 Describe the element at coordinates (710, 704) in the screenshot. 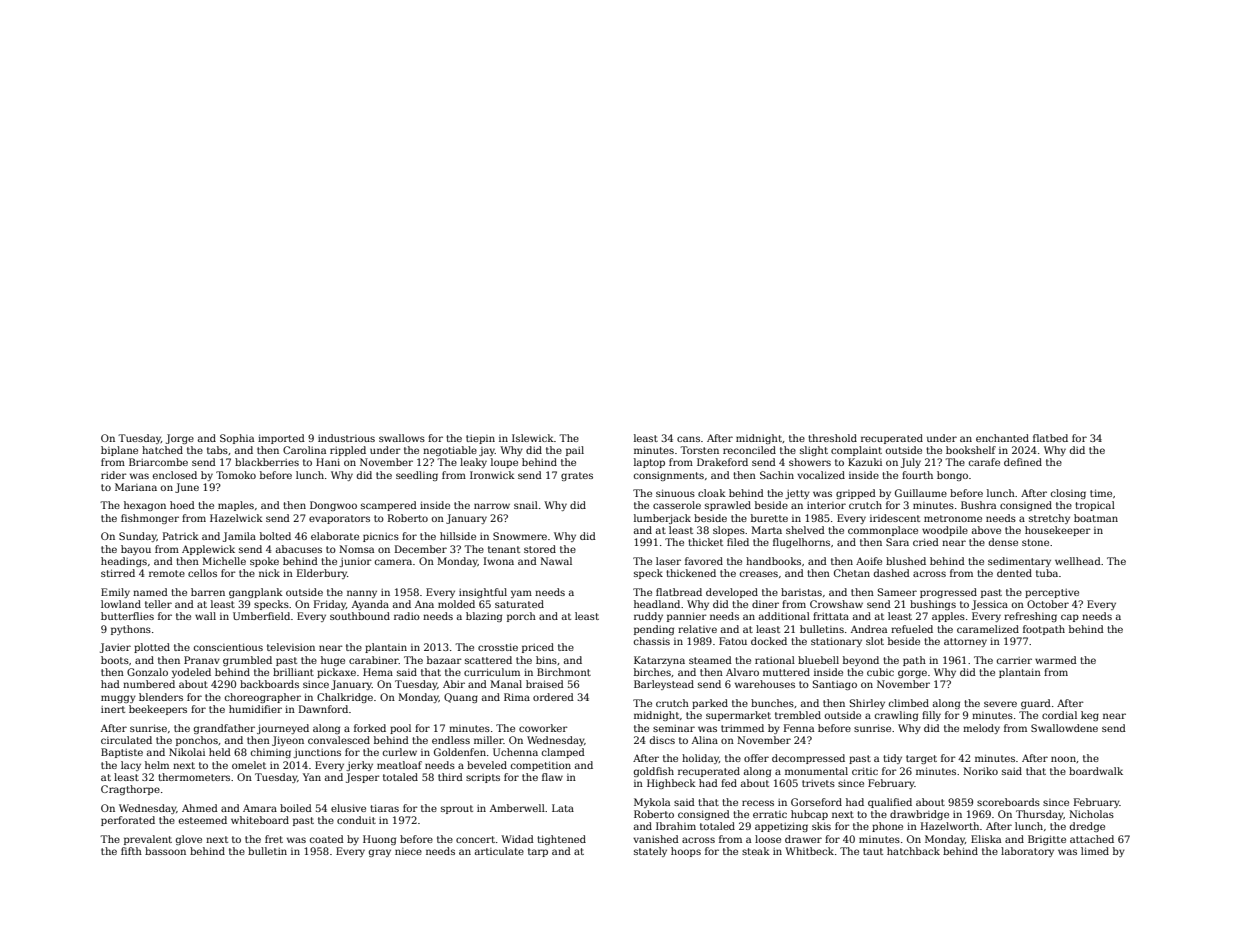

I see `parked` at that location.
